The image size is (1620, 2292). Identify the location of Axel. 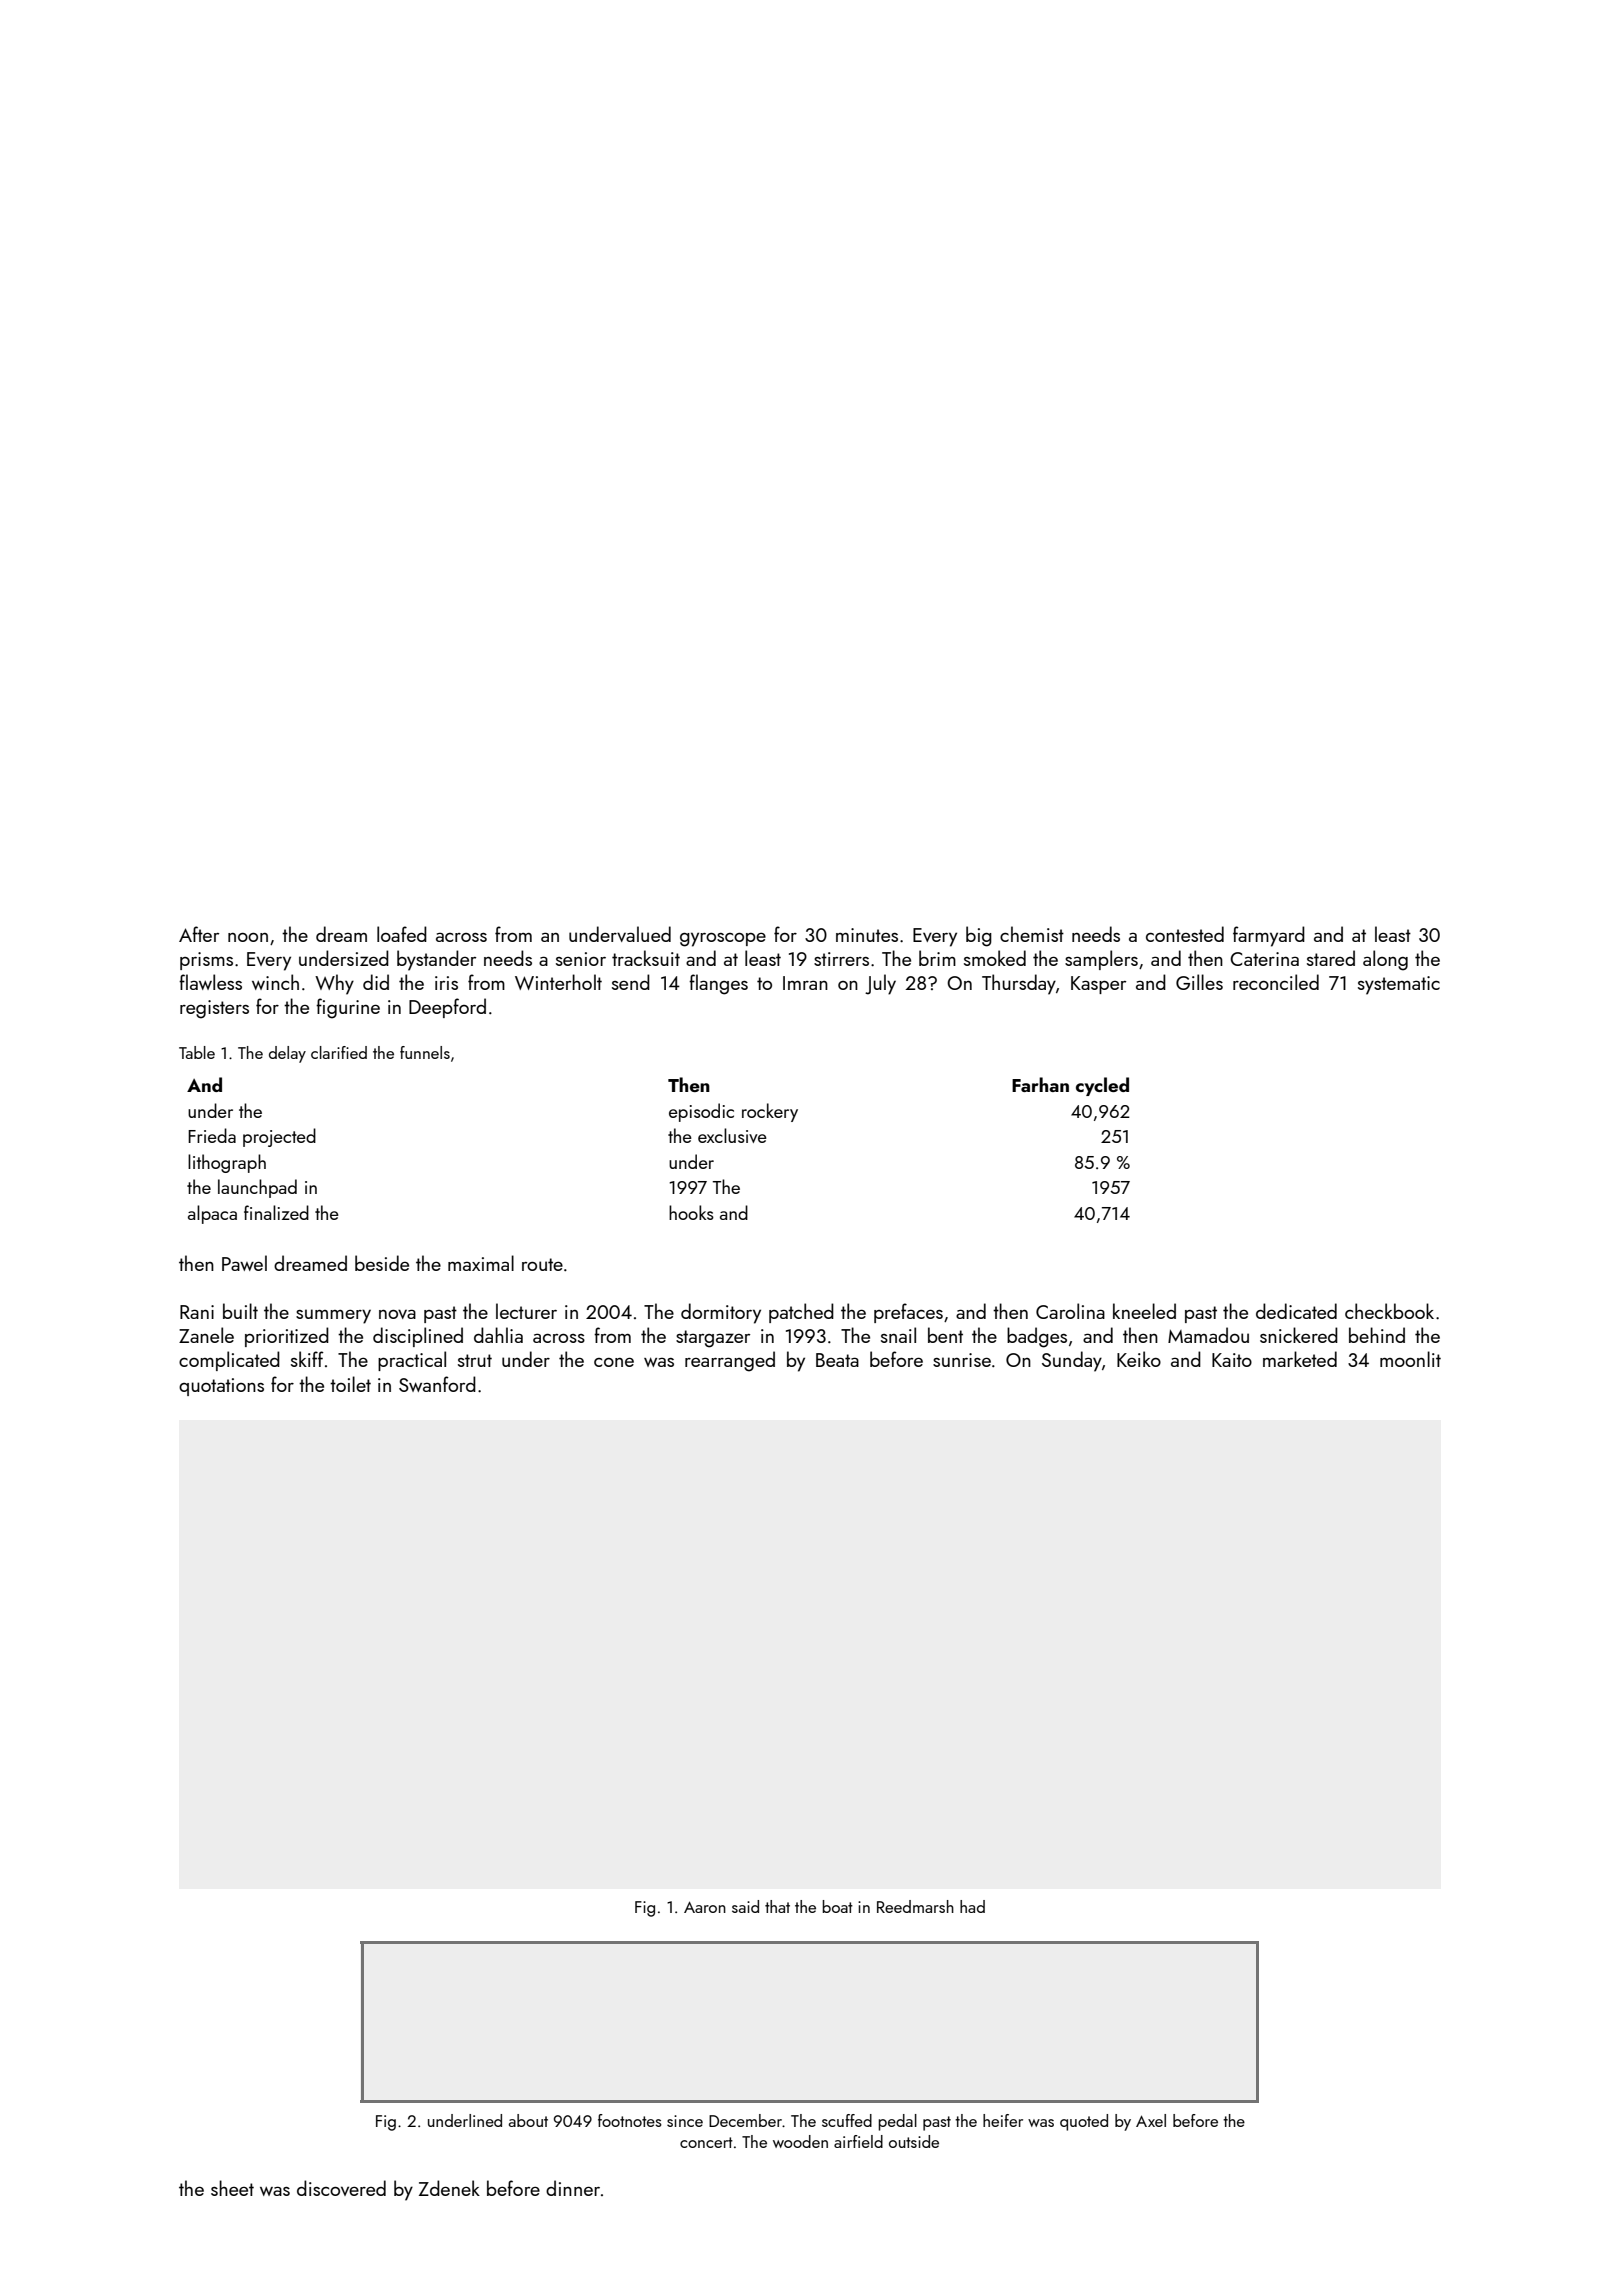
(1151, 2120).
